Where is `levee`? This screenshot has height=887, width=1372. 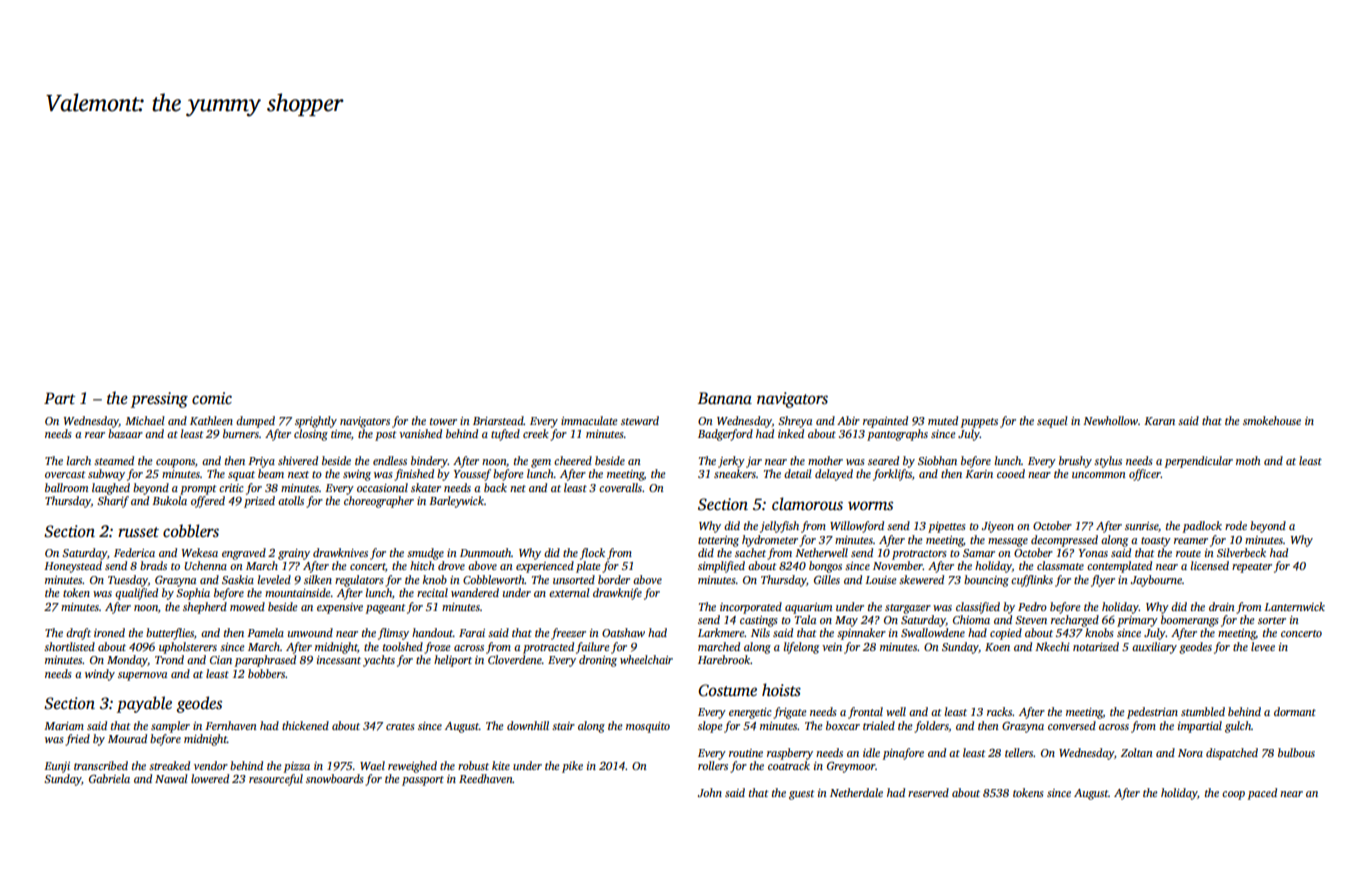
levee is located at coordinates (1263, 646).
